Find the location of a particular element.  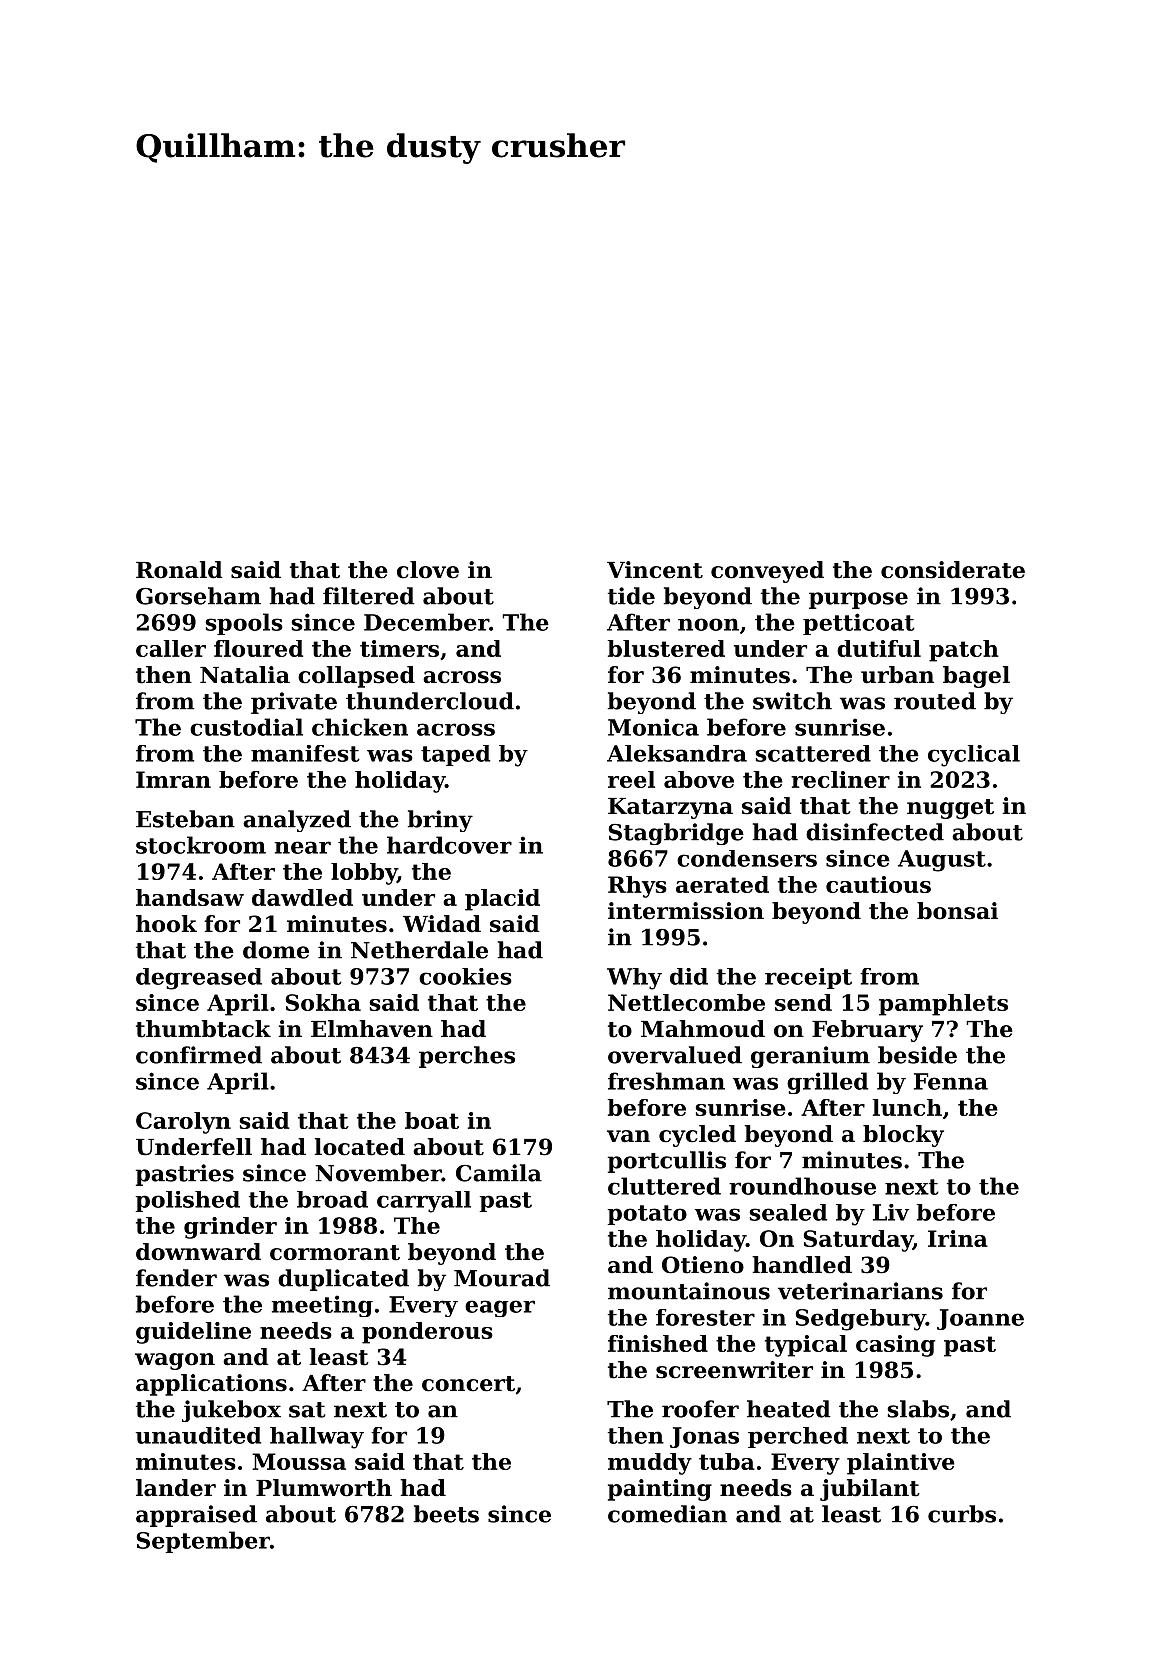

December is located at coordinates (426, 622).
